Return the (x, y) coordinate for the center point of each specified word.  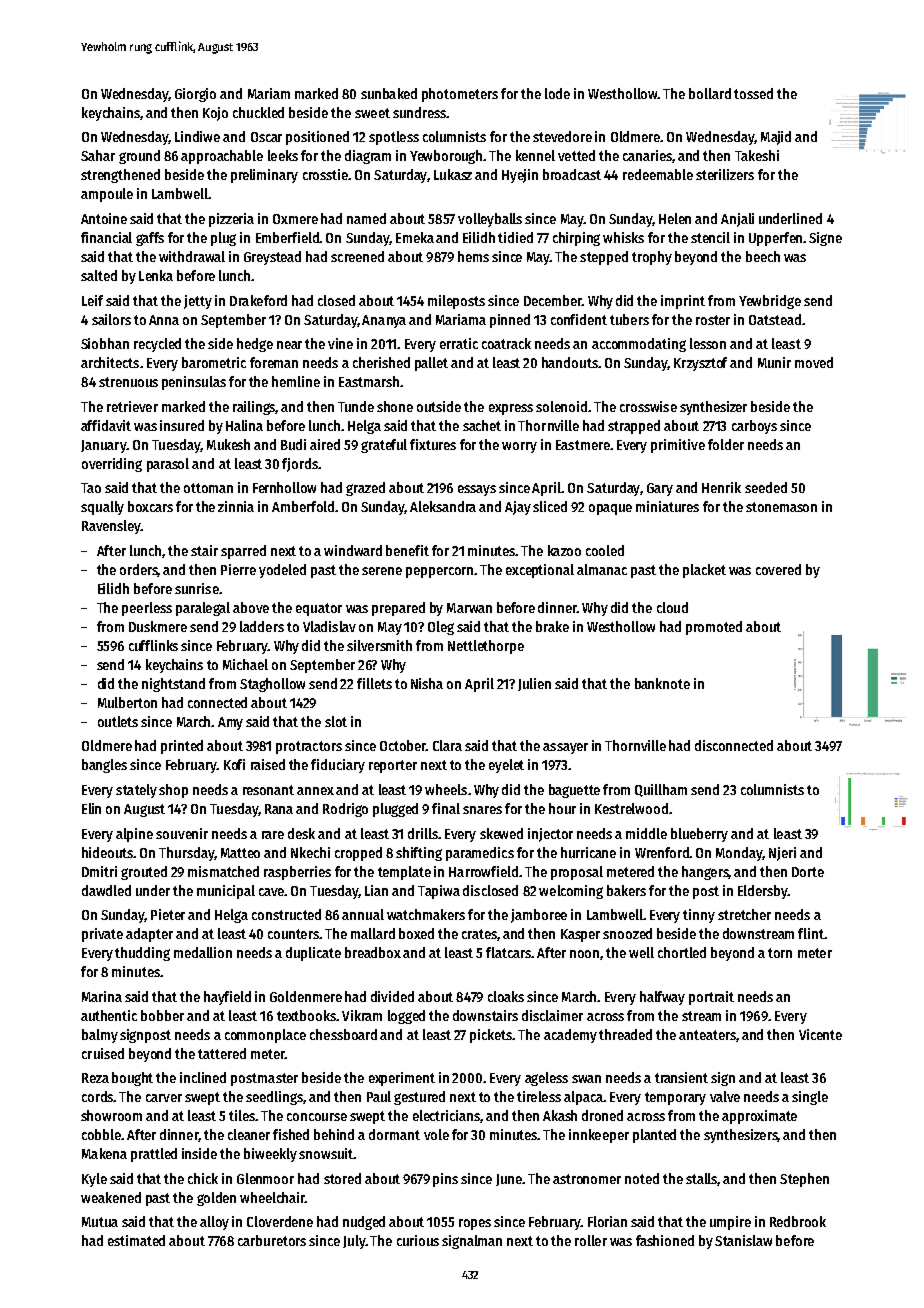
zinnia (236, 506)
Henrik (721, 487)
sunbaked (389, 93)
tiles (242, 1115)
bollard (710, 93)
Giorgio (195, 95)
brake (552, 626)
